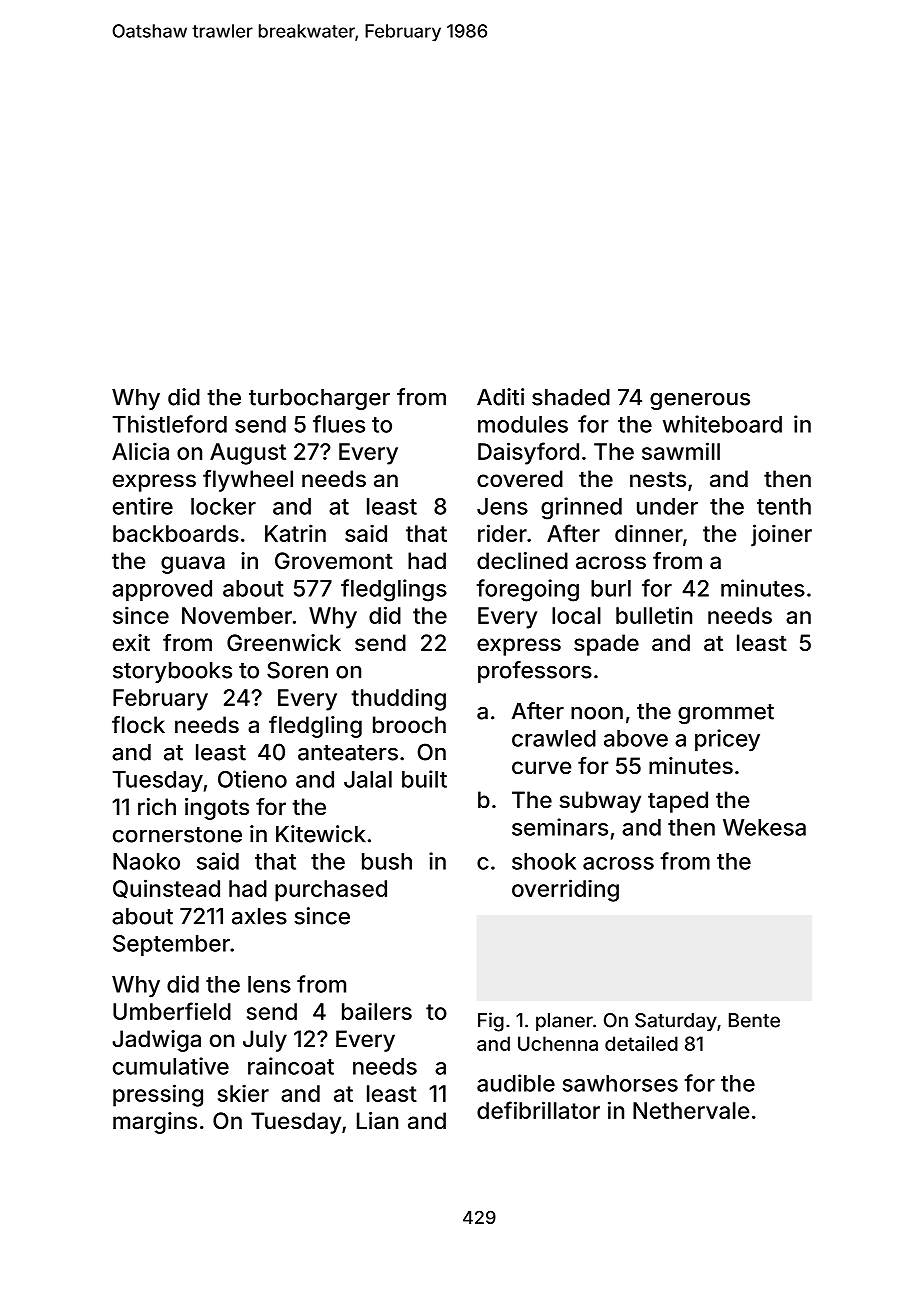 Image resolution: width=924 pixels, height=1311 pixels. Describe the element at coordinates (491, 1022) in the image. I see `Fig` at that location.
